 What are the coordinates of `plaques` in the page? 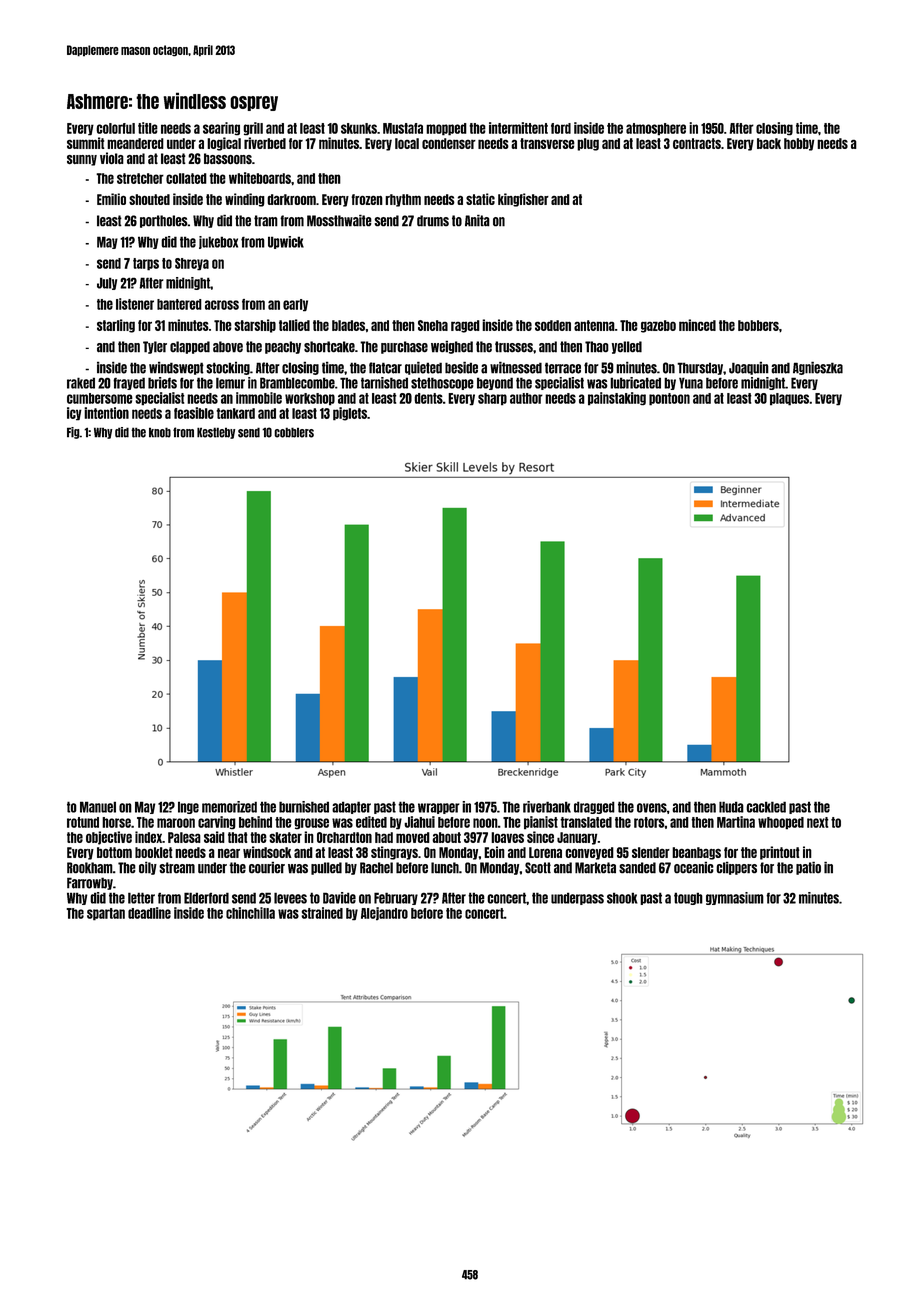 It's located at (789, 399).
